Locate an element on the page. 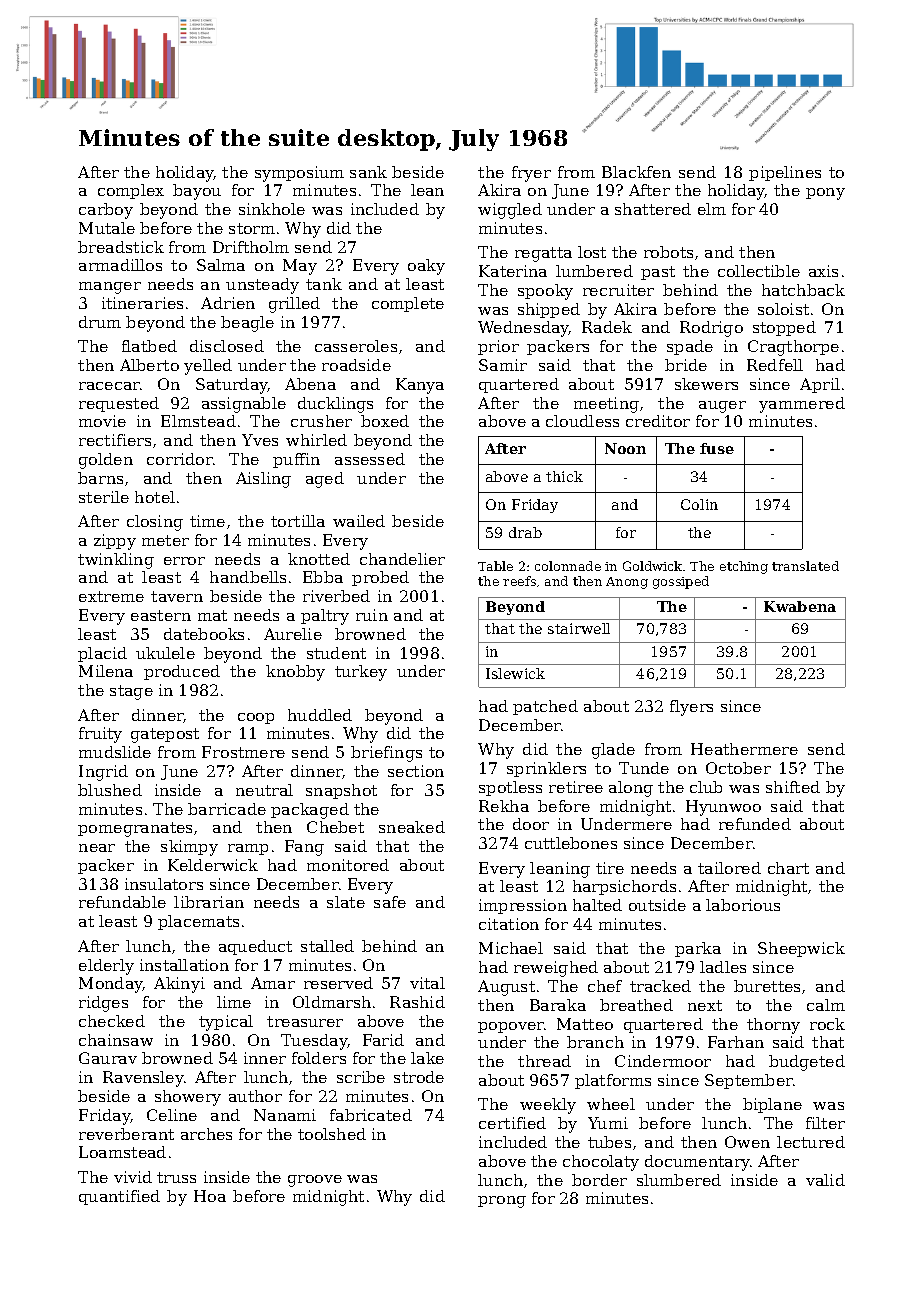  prior is located at coordinates (498, 347).
